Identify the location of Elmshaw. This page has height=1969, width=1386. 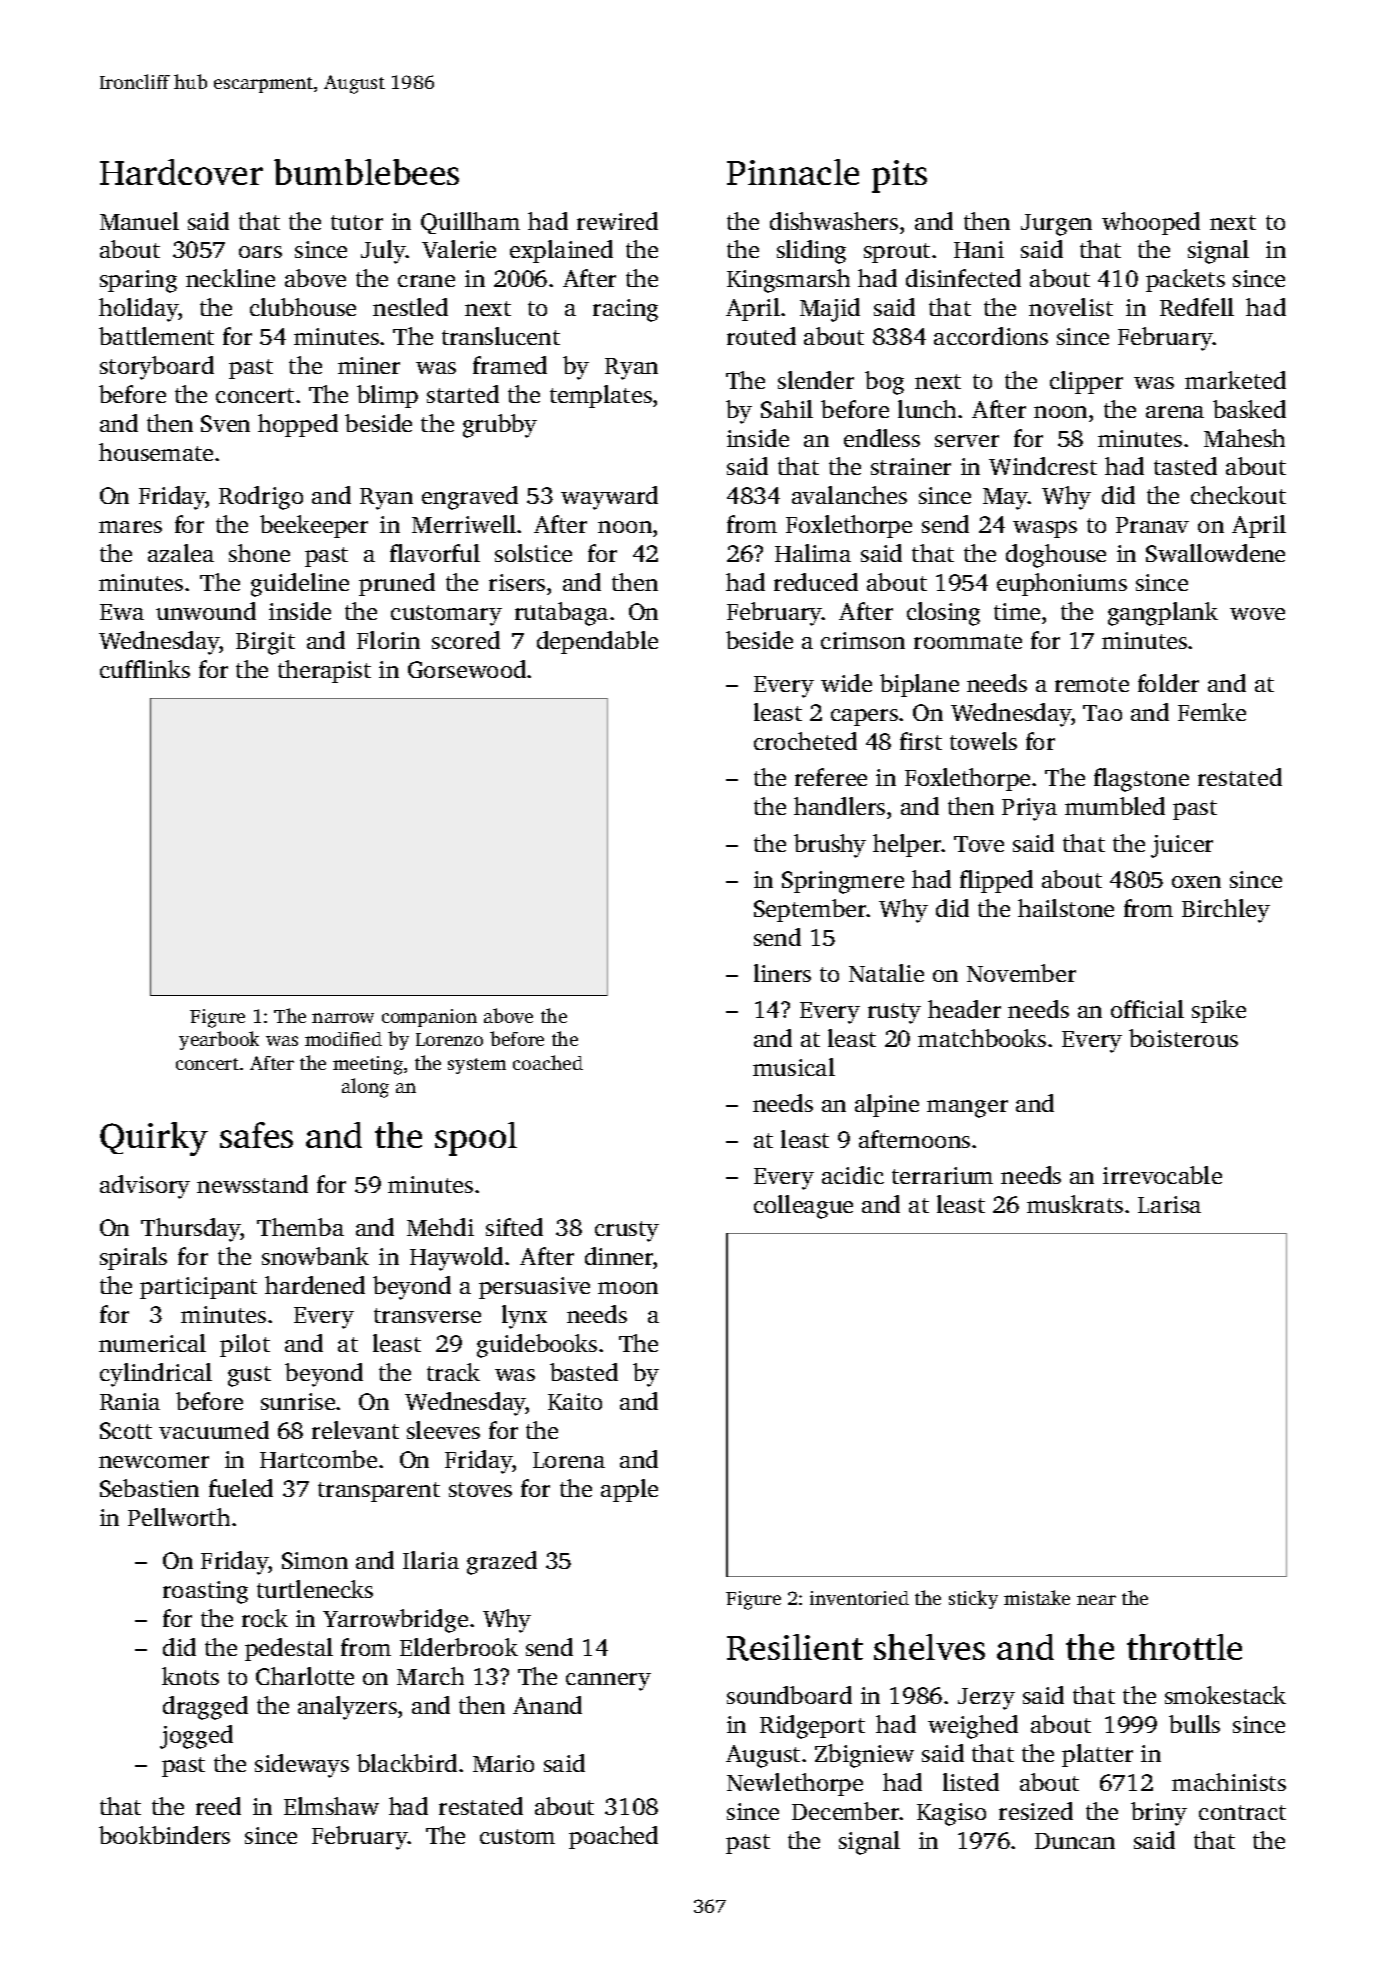
(331, 1806).
